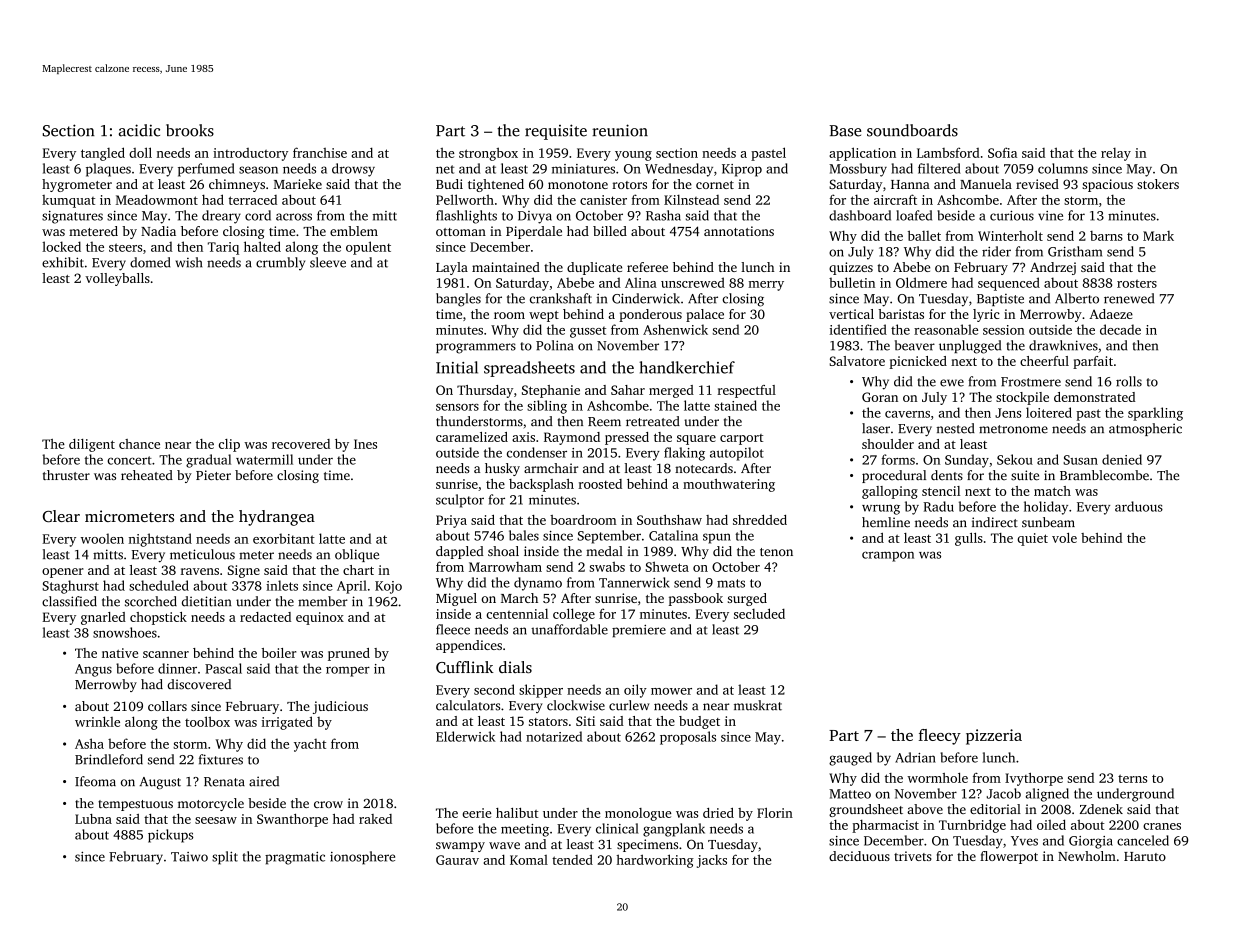 The width and height of the screenshot is (1233, 952). I want to click on crampon, so click(888, 556).
